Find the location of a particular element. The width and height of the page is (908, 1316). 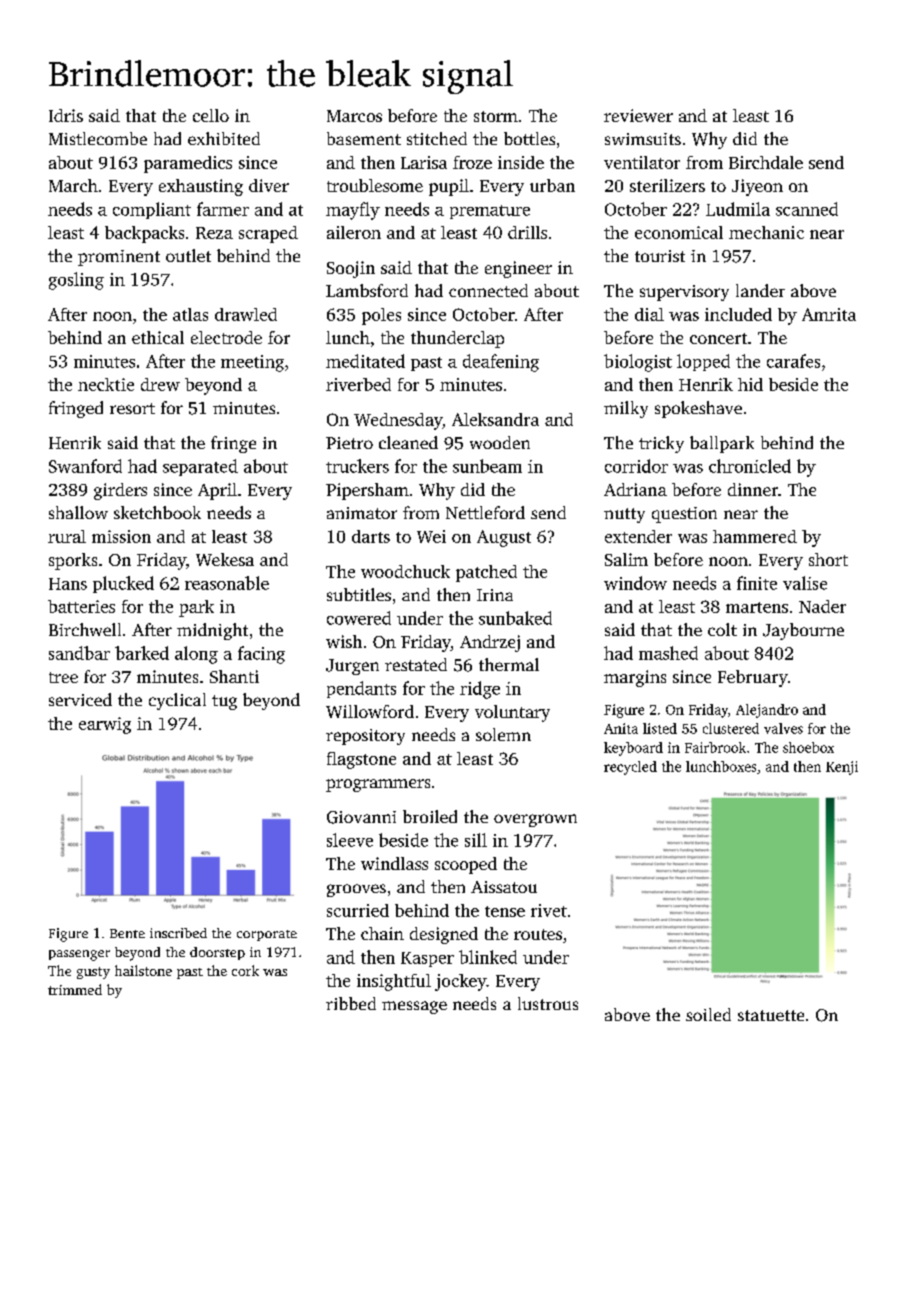

Amrita is located at coordinates (829, 314).
